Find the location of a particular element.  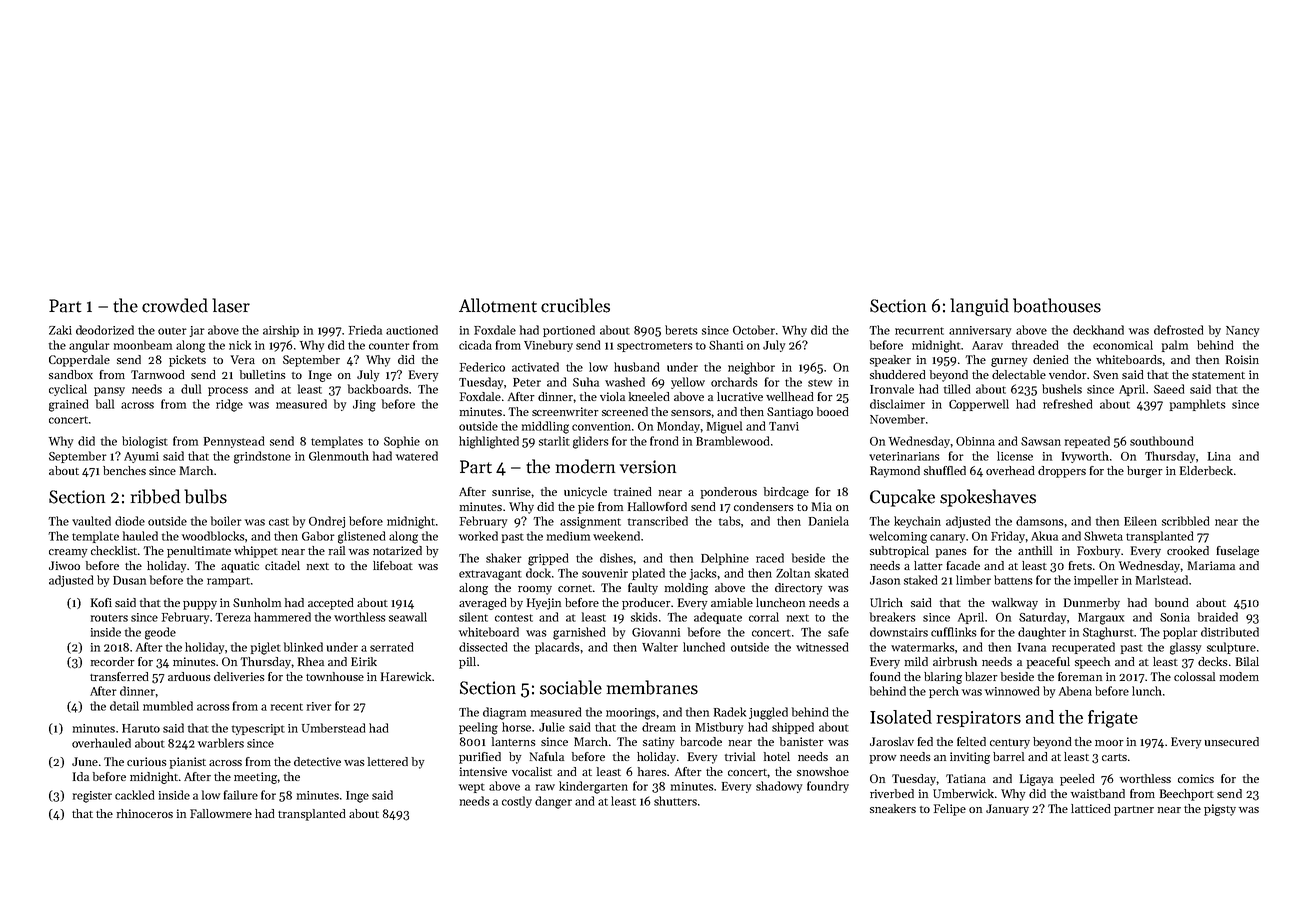

shipped is located at coordinates (793, 728).
